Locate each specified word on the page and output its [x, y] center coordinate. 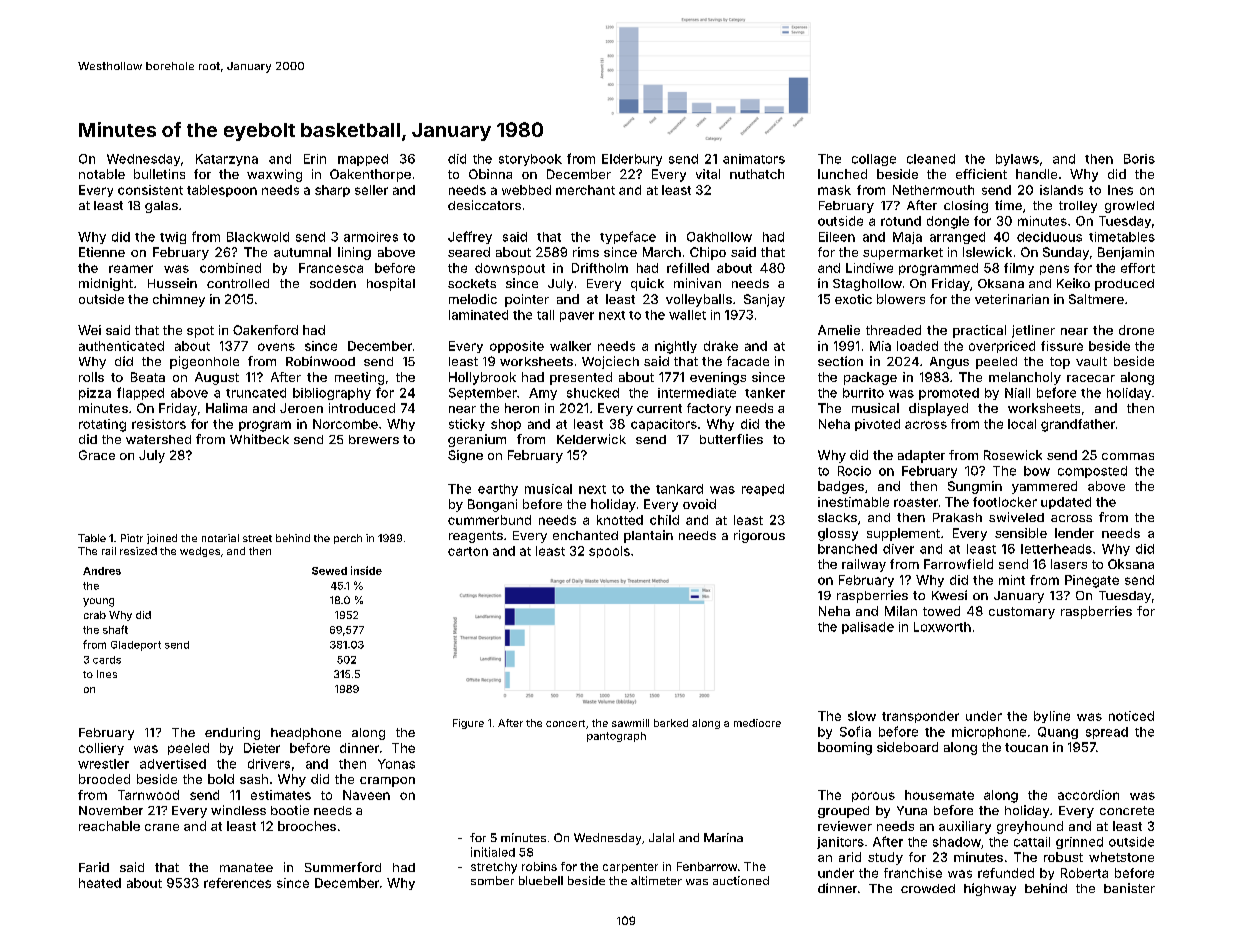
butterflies [731, 439]
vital [708, 174]
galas [161, 207]
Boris [1139, 159]
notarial [220, 538]
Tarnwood [148, 795]
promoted [949, 394]
